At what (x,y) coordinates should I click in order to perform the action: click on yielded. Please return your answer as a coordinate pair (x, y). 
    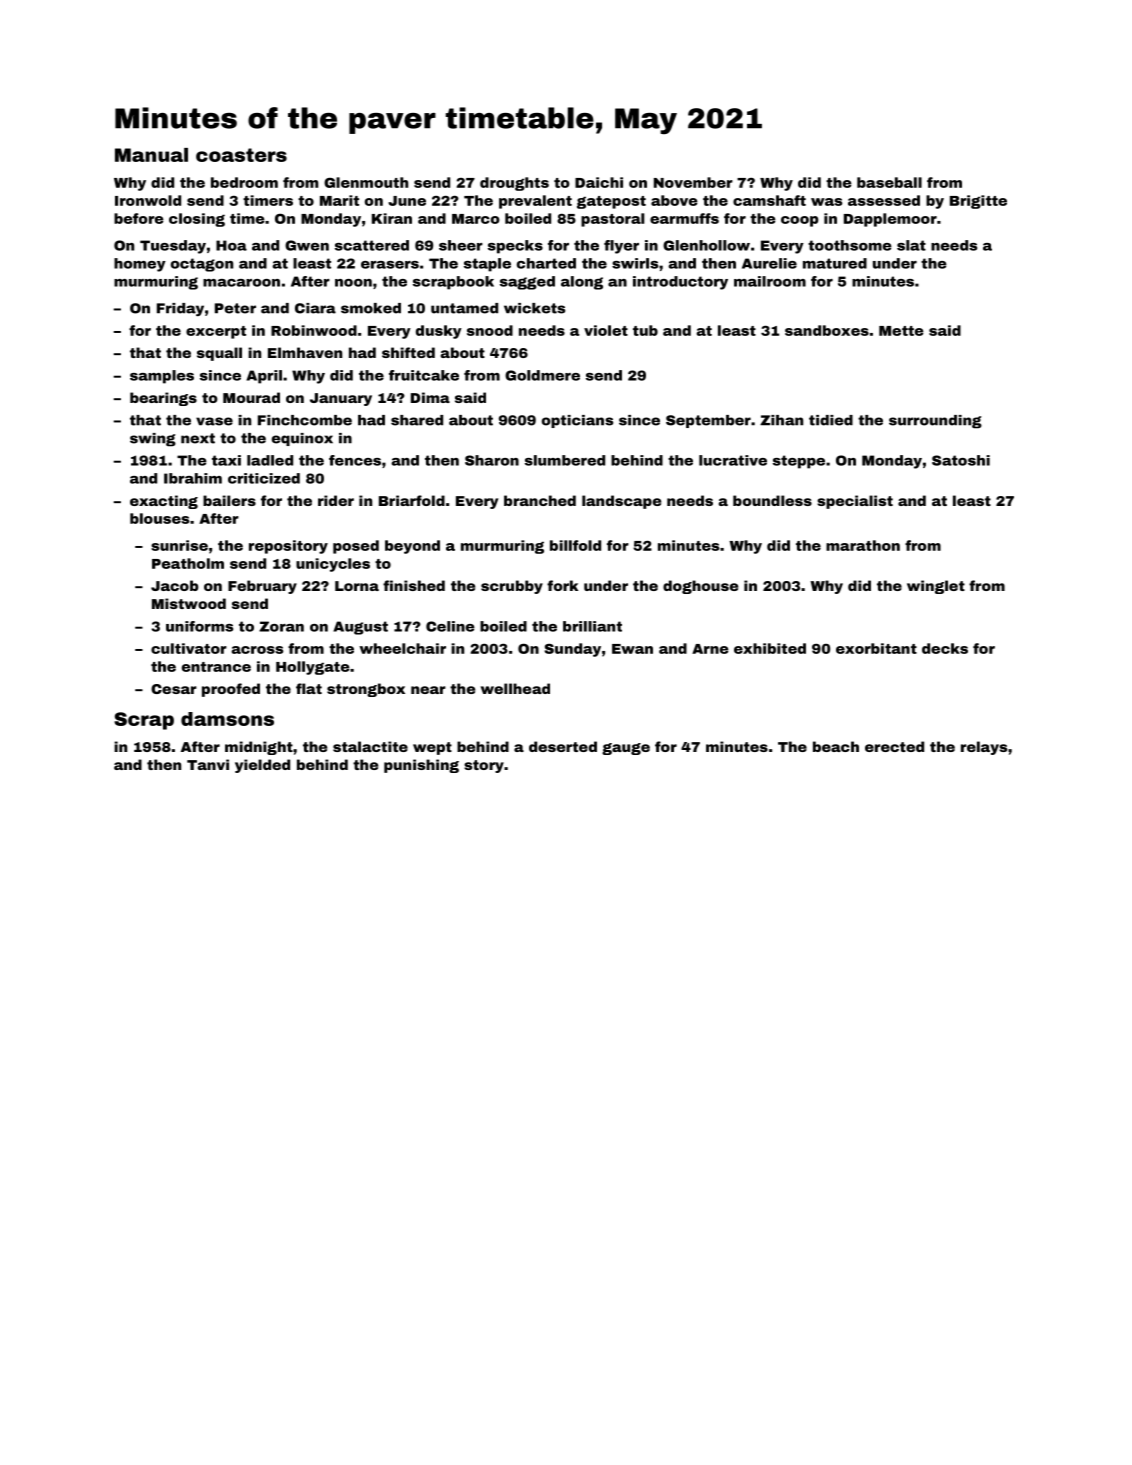
    Looking at the image, I should click on (262, 766).
